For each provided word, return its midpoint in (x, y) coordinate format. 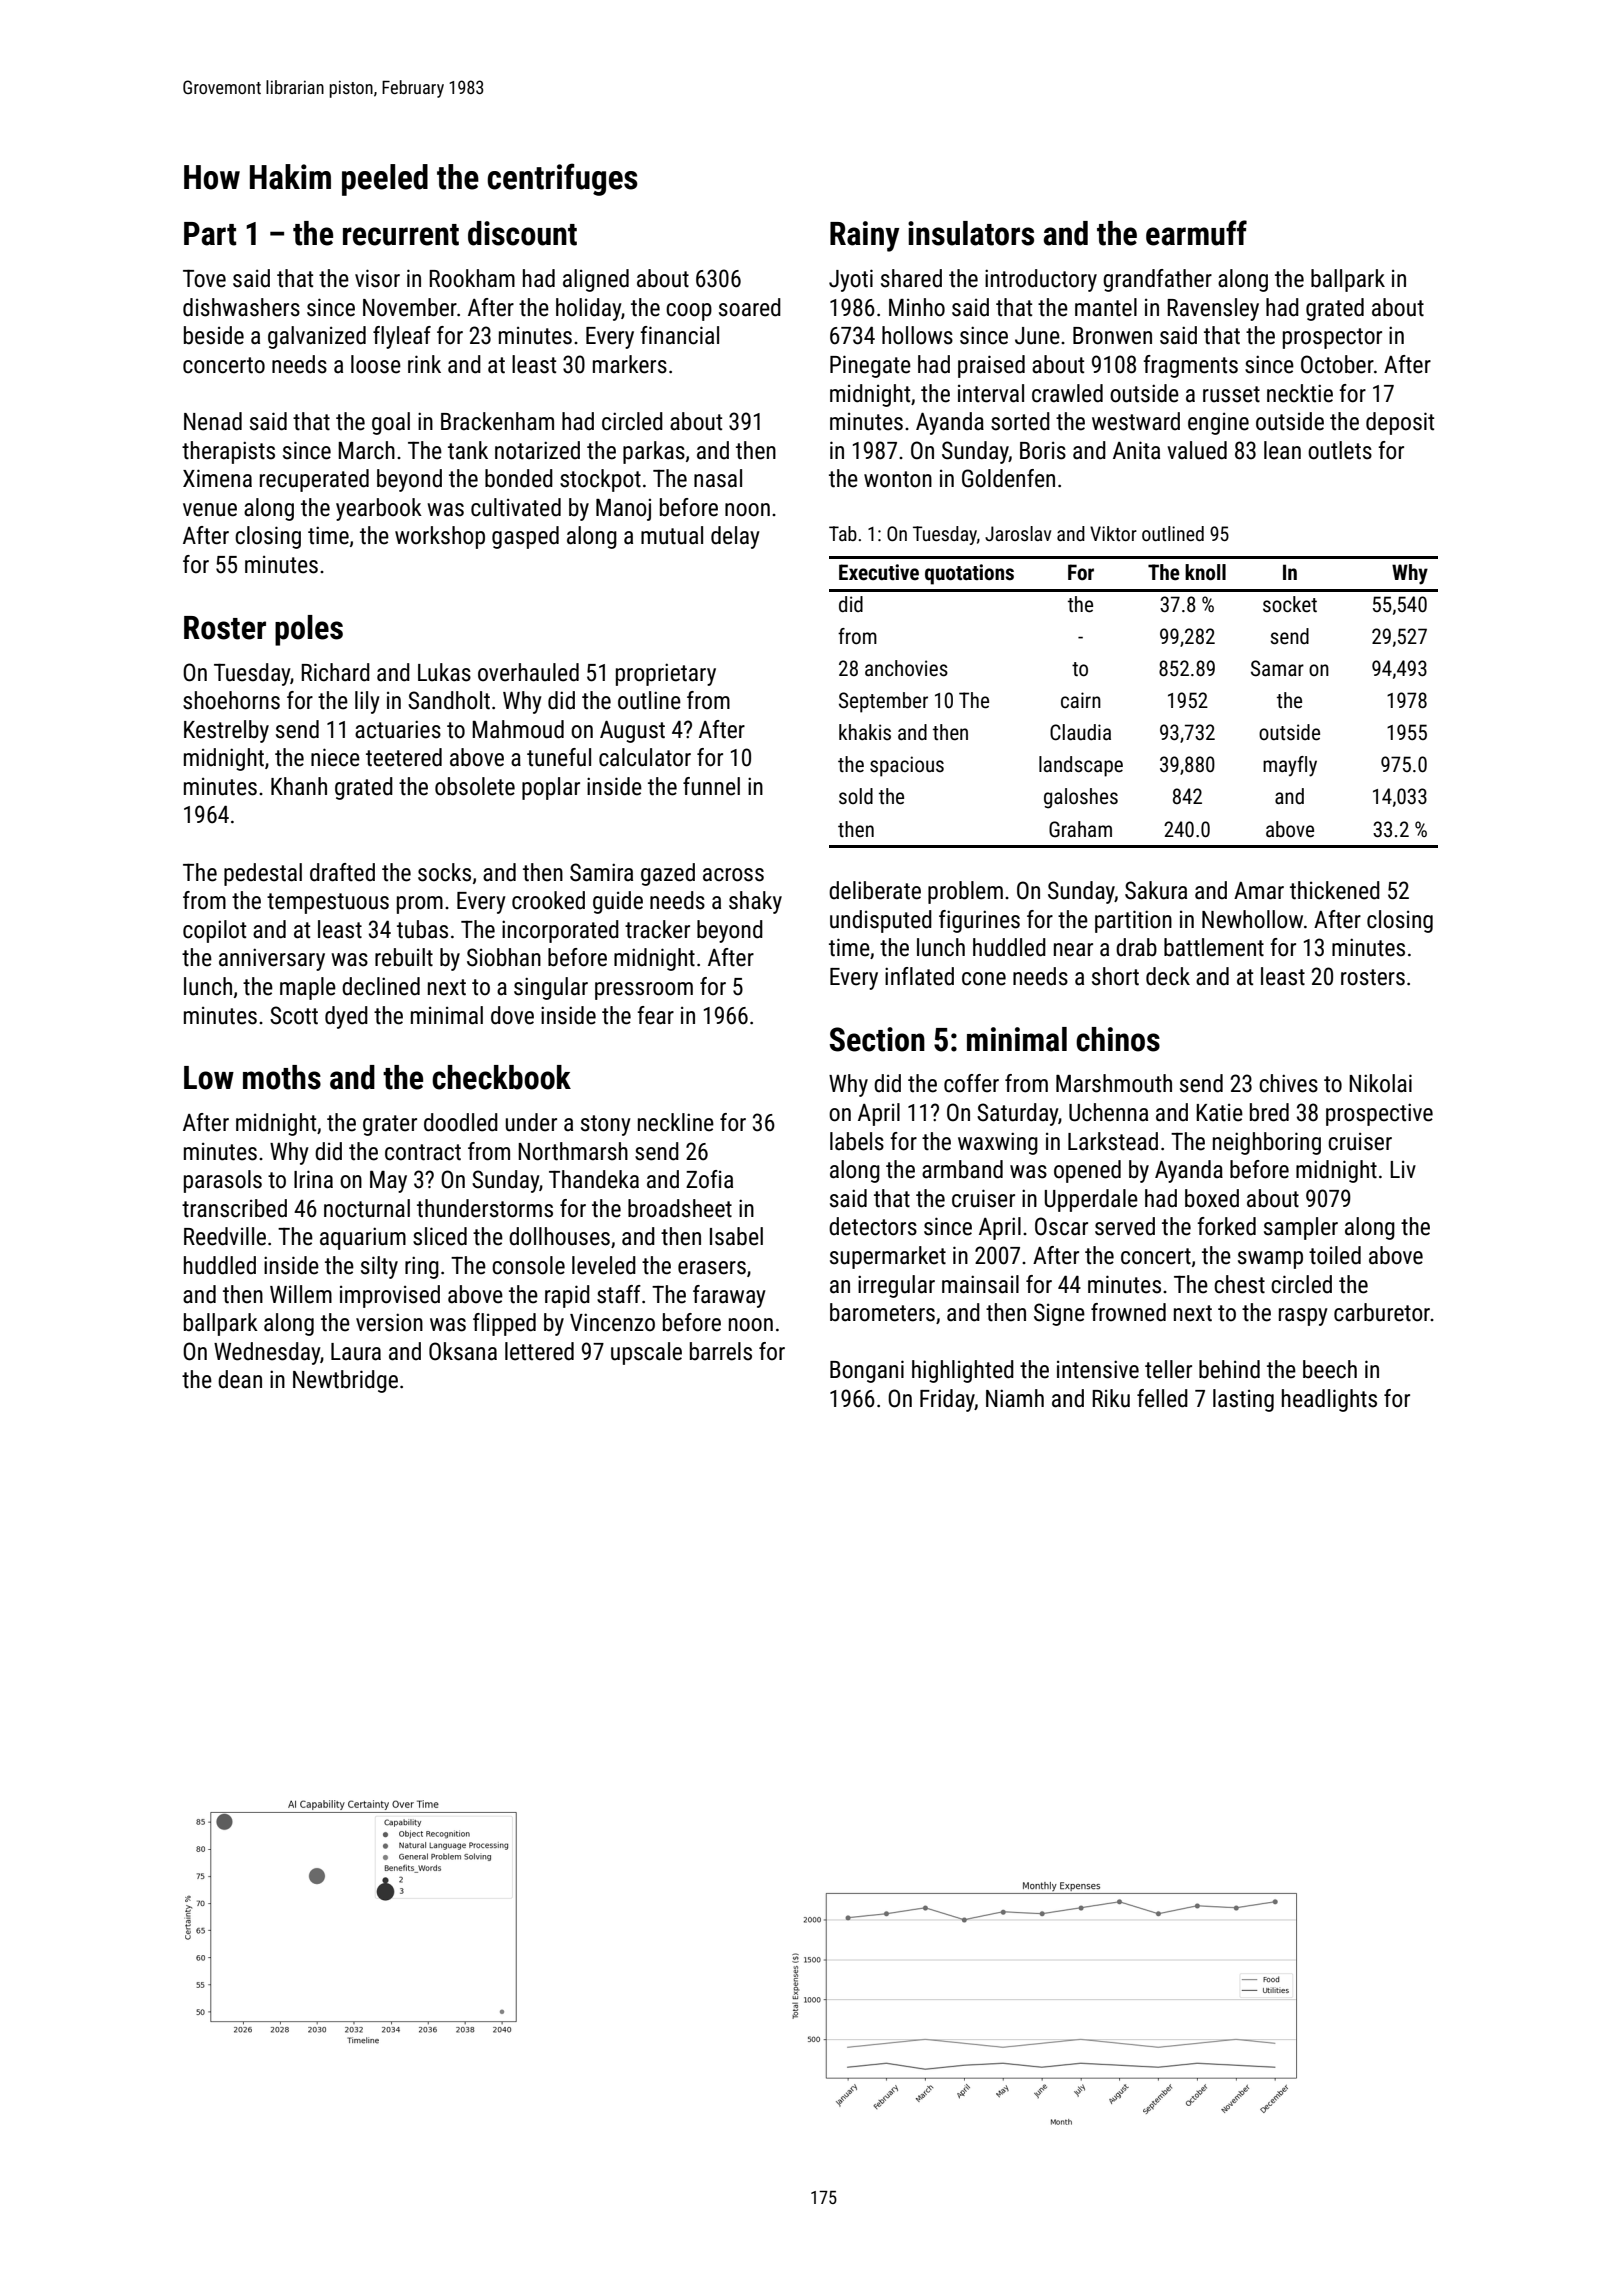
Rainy (865, 236)
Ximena (217, 478)
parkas (654, 452)
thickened (1335, 890)
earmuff (1196, 233)
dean (240, 1379)
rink (424, 364)
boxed (1212, 1198)
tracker (657, 929)
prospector (1332, 338)
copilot (214, 931)
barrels (721, 1351)
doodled (461, 1122)
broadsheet (680, 1208)
